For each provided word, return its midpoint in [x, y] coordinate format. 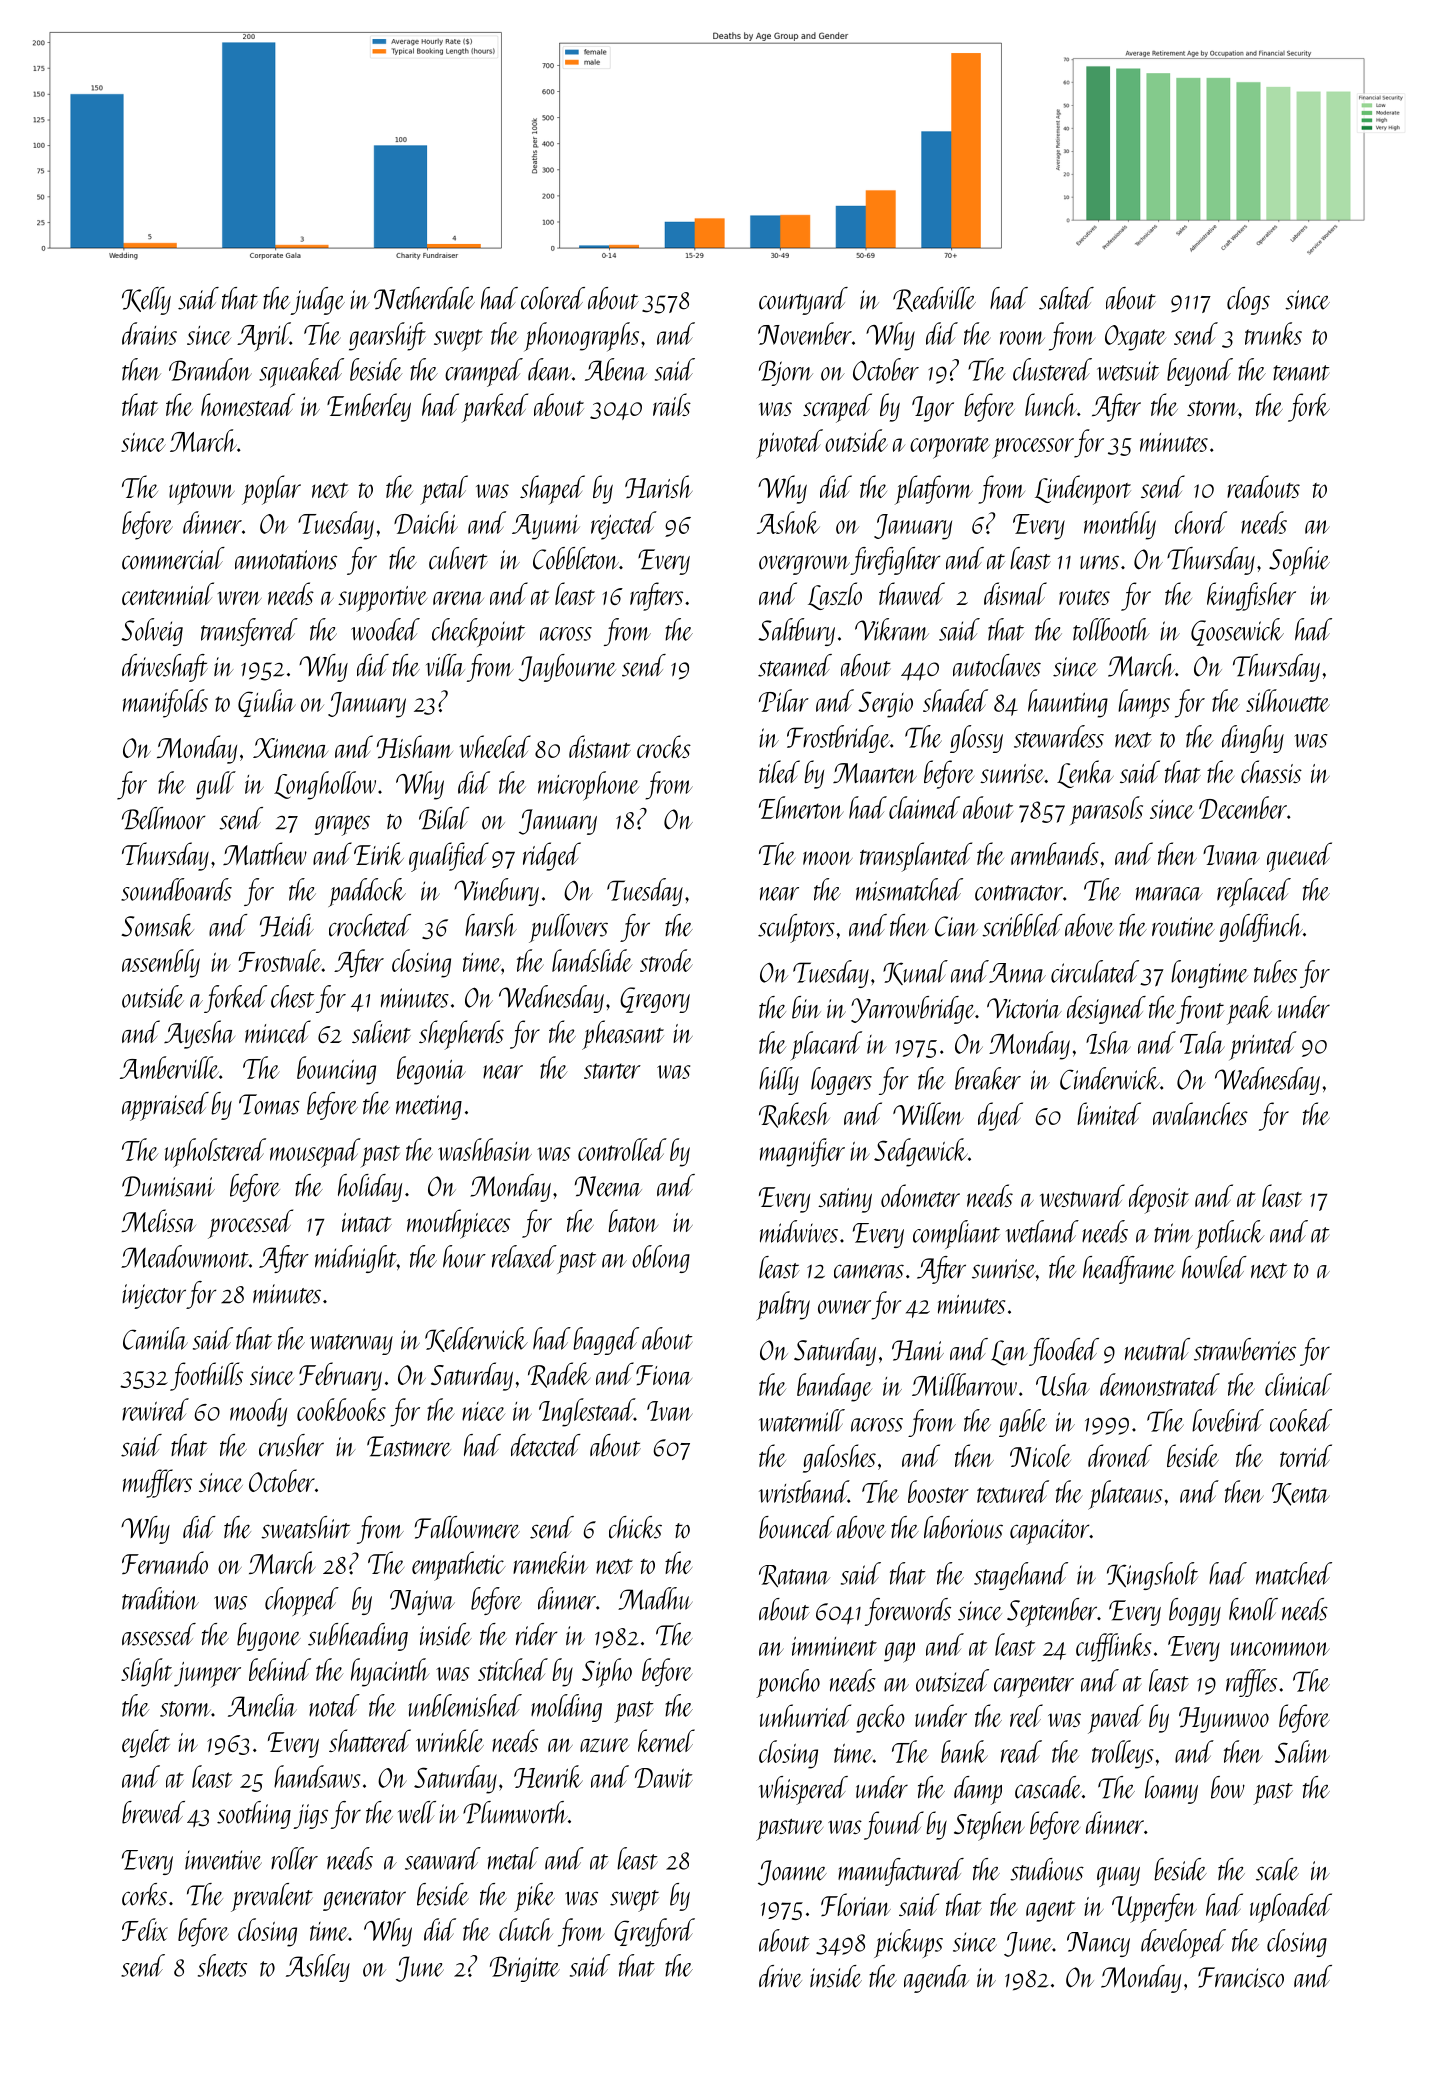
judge [318, 301]
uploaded [1291, 1908]
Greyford [654, 1932]
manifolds [165, 703]
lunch [1051, 404]
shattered [370, 1740]
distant [600, 746]
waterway [351, 1344]
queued [1299, 857]
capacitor [1050, 1532]
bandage [834, 1387]
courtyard [803, 301]
